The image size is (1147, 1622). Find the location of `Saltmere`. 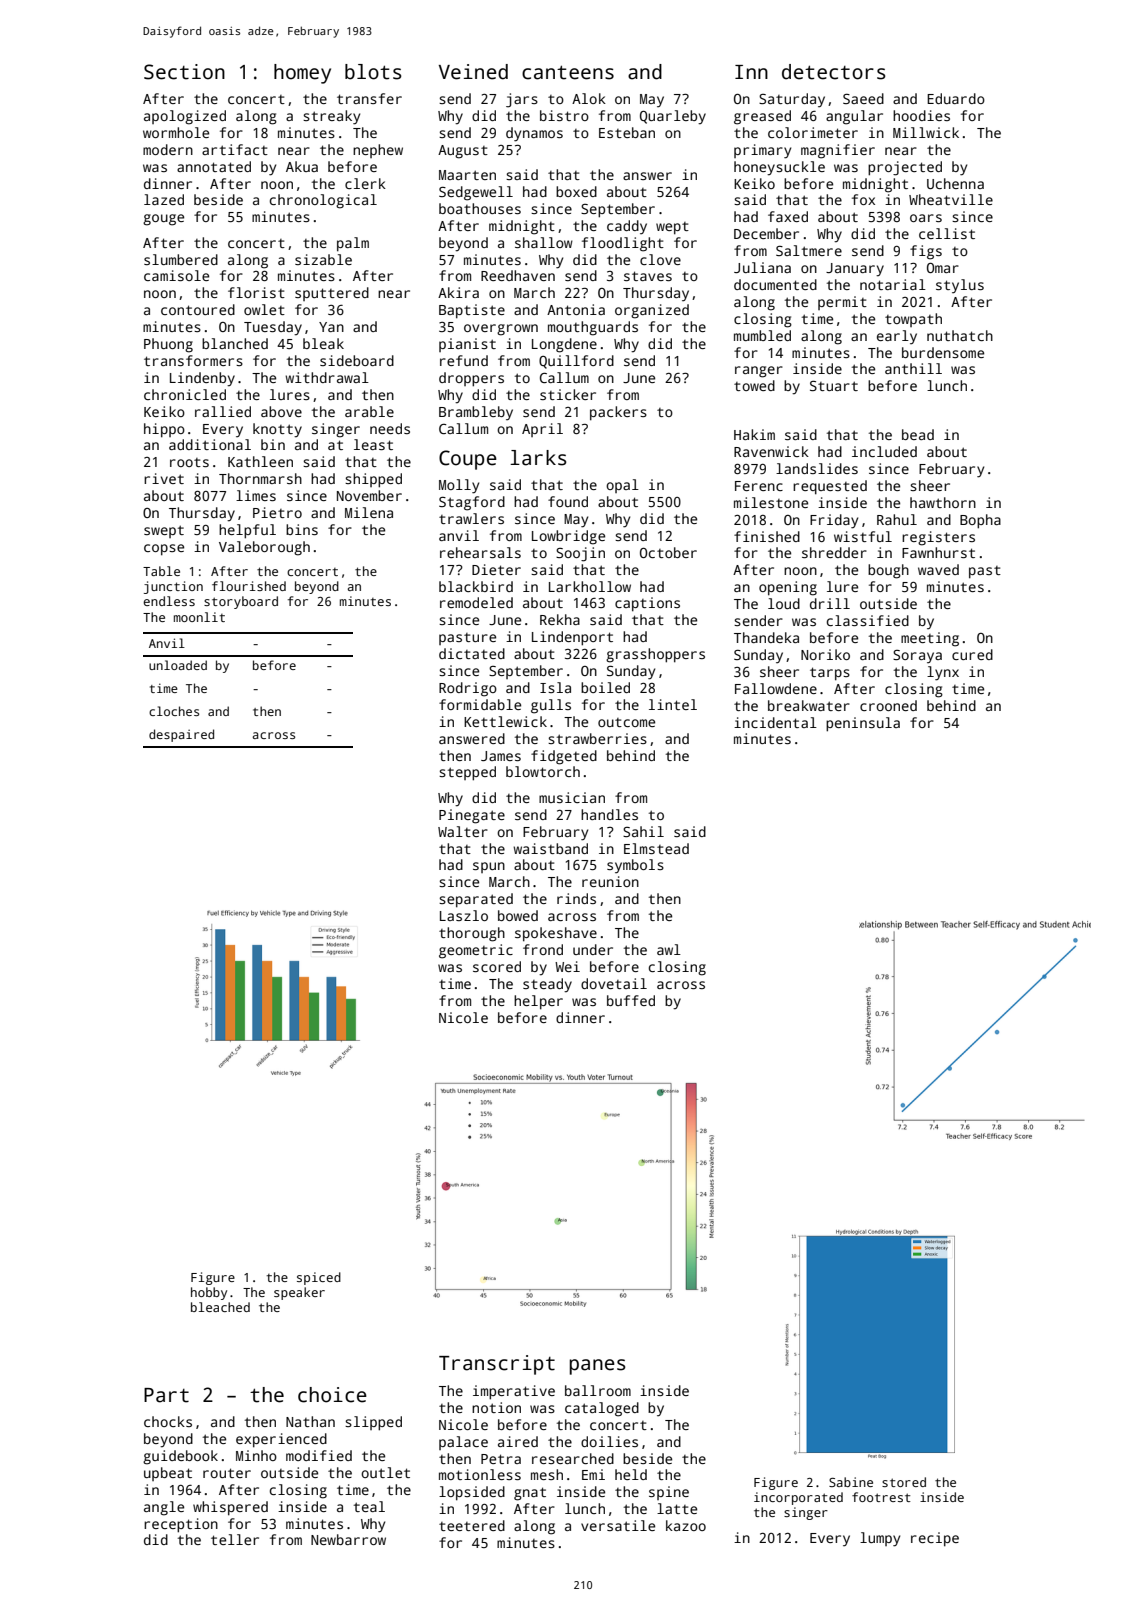

Saltmere is located at coordinates (809, 250).
